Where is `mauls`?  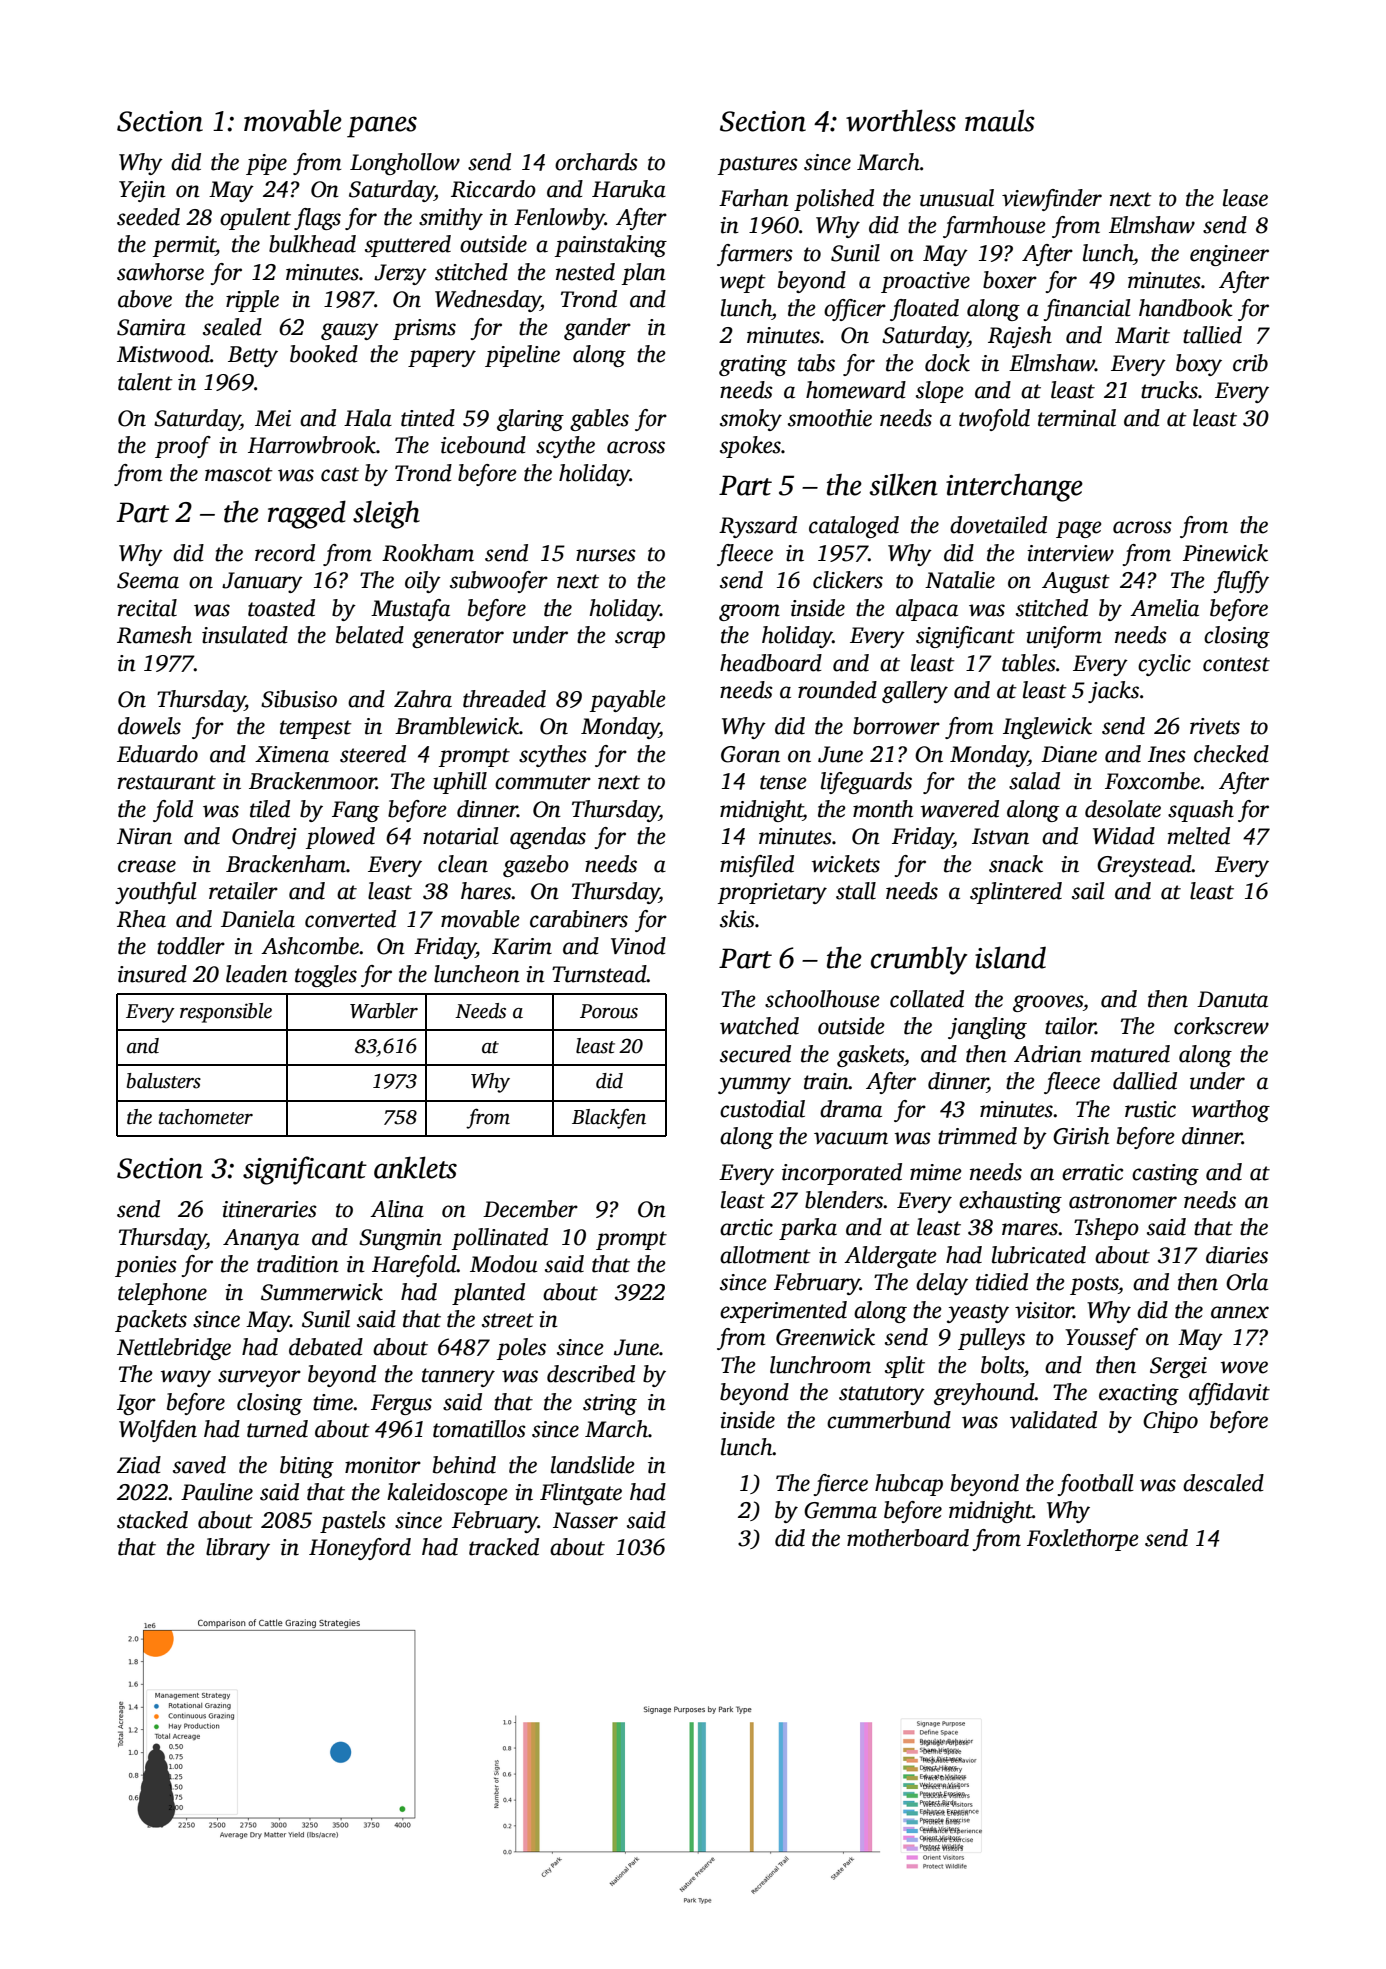
mauls is located at coordinates (1000, 120).
